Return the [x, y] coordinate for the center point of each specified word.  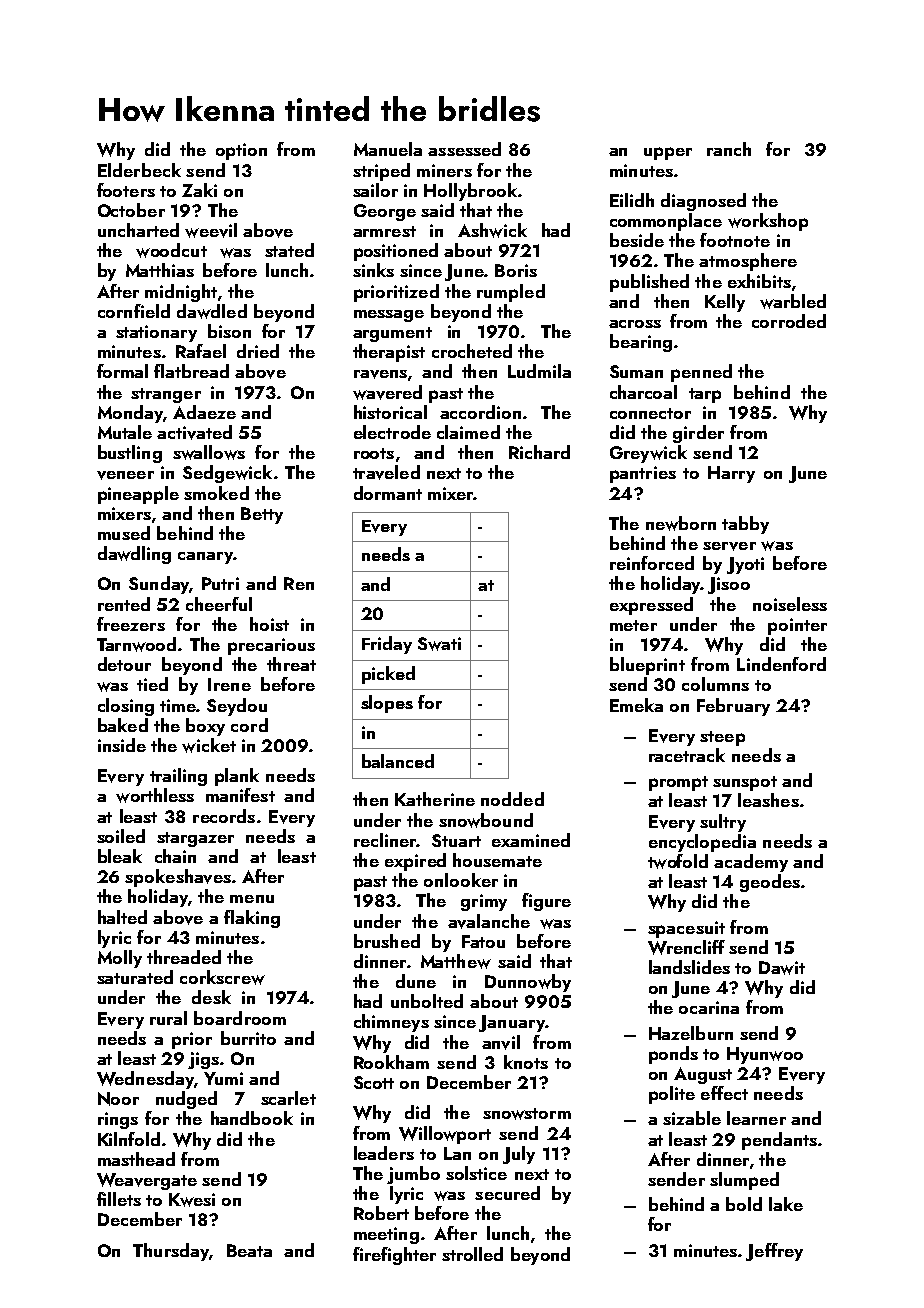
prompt [678, 783]
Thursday [171, 1252]
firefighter [394, 1256]
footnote [735, 240]
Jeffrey [774, 1252]
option [241, 151]
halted [122, 917]
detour [124, 664]
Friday [387, 645]
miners [444, 170]
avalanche [489, 921]
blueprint [647, 666]
